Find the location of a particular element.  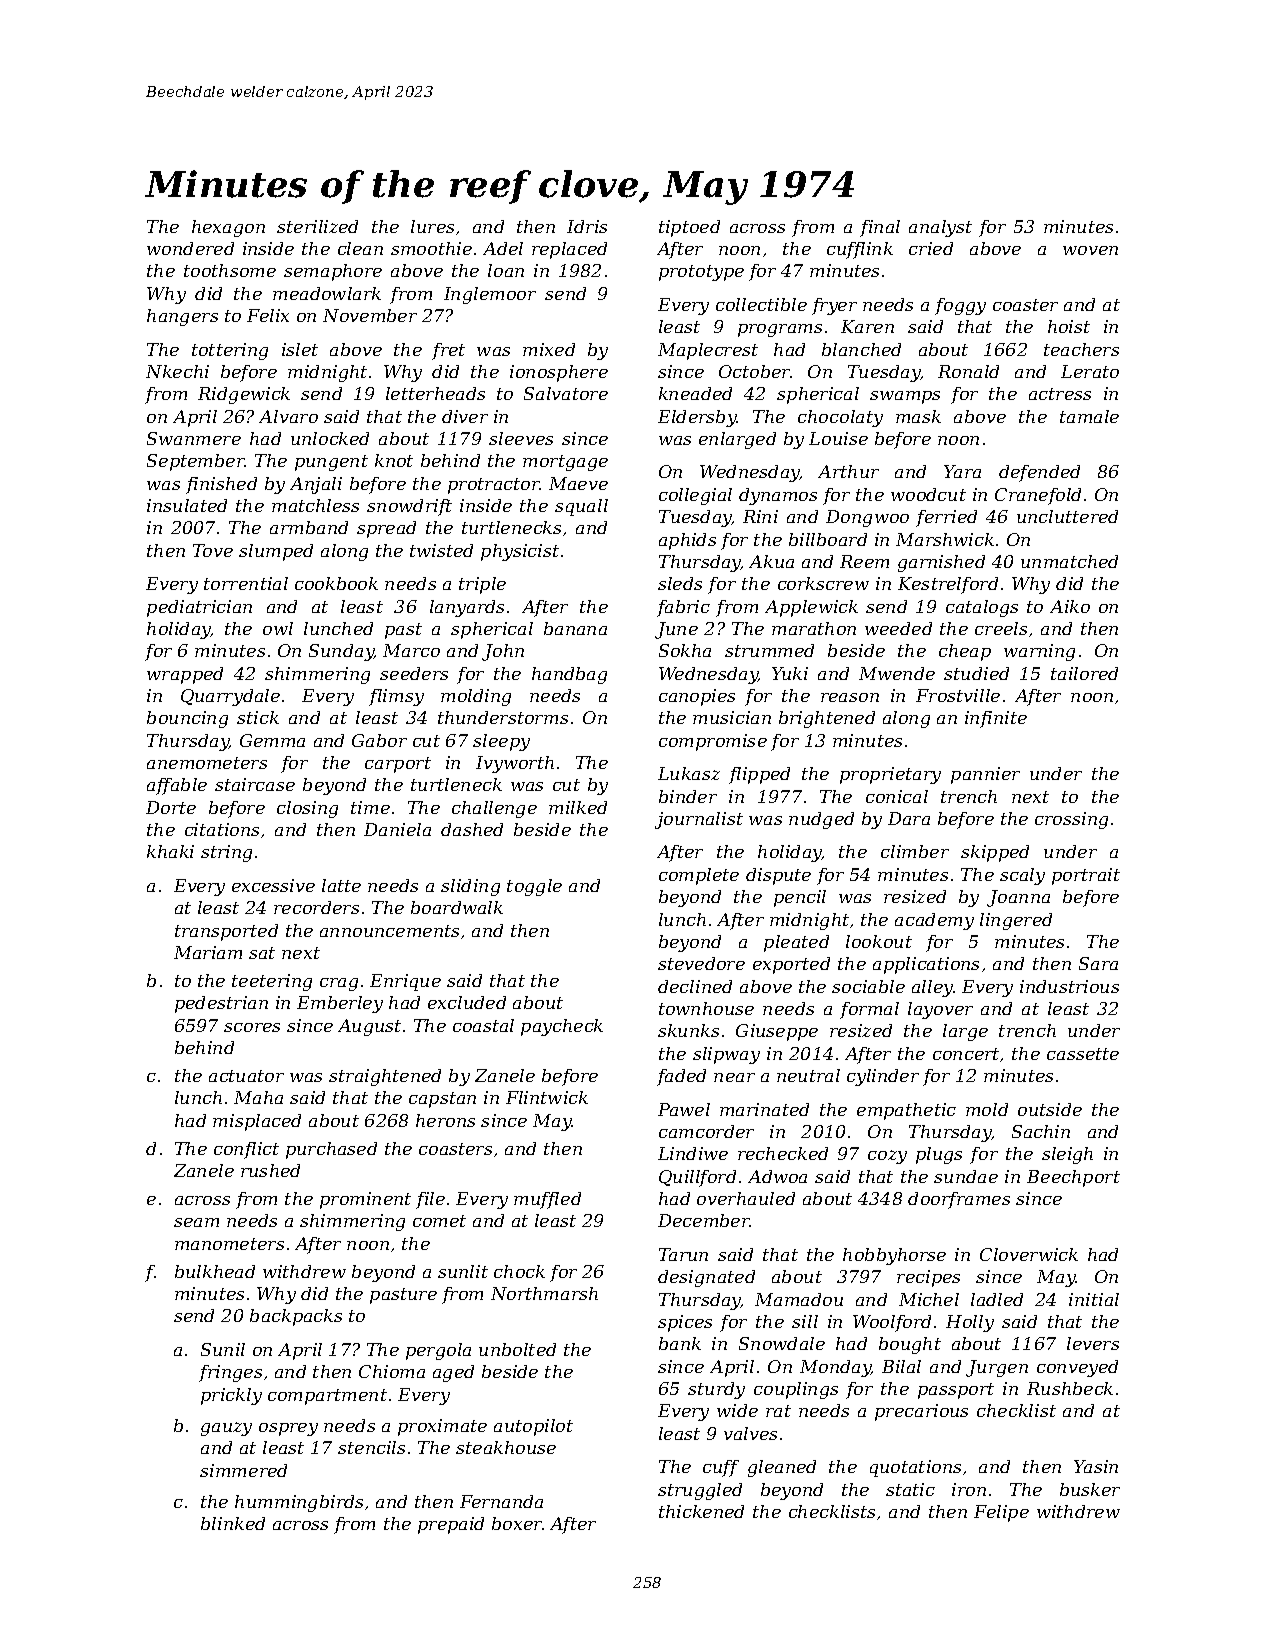

armband is located at coordinates (309, 527).
